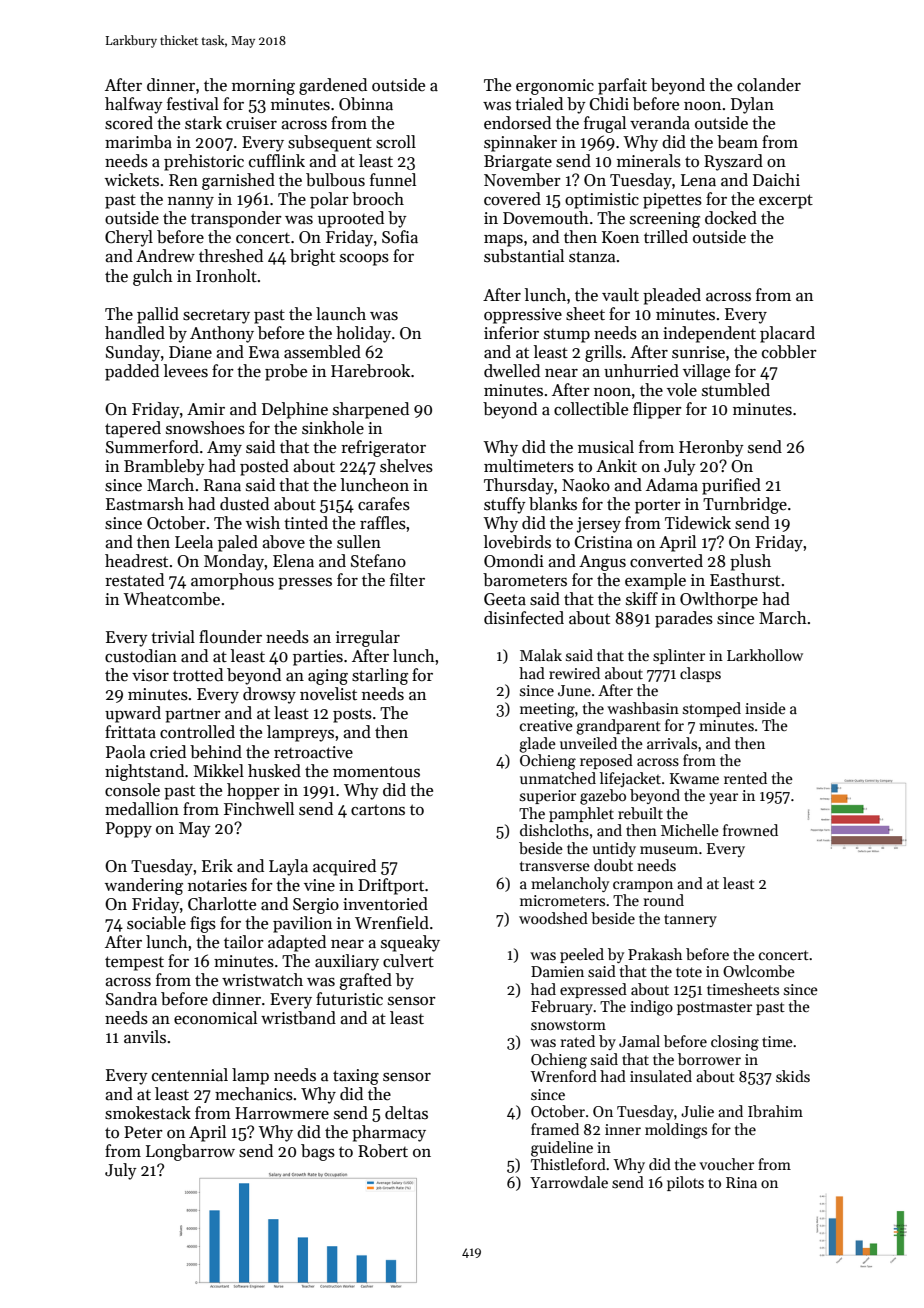  Describe the element at coordinates (383, 448) in the image. I see `refrigerator` at that location.
